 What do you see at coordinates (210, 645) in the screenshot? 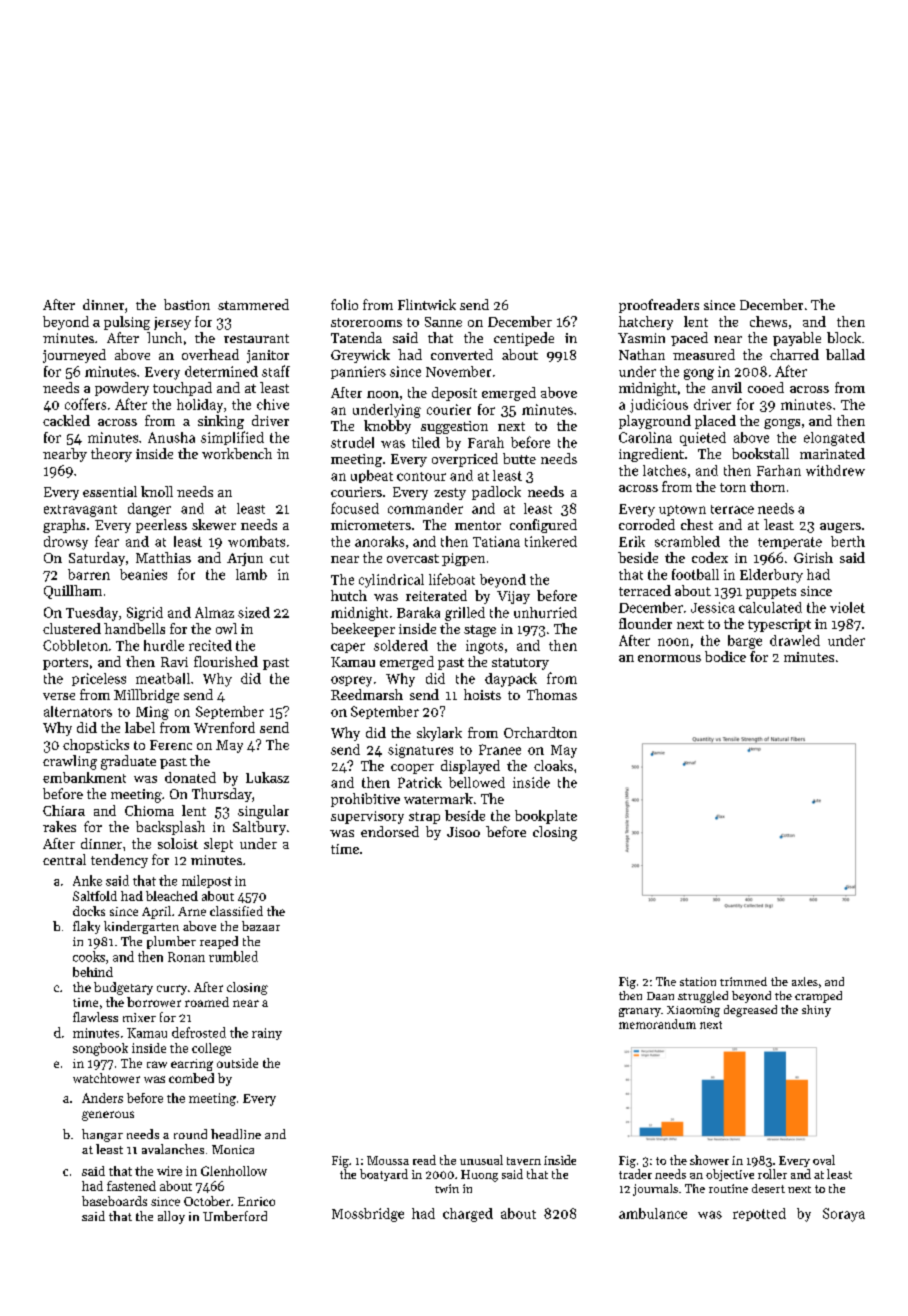
I see `recited` at bounding box center [210, 645].
